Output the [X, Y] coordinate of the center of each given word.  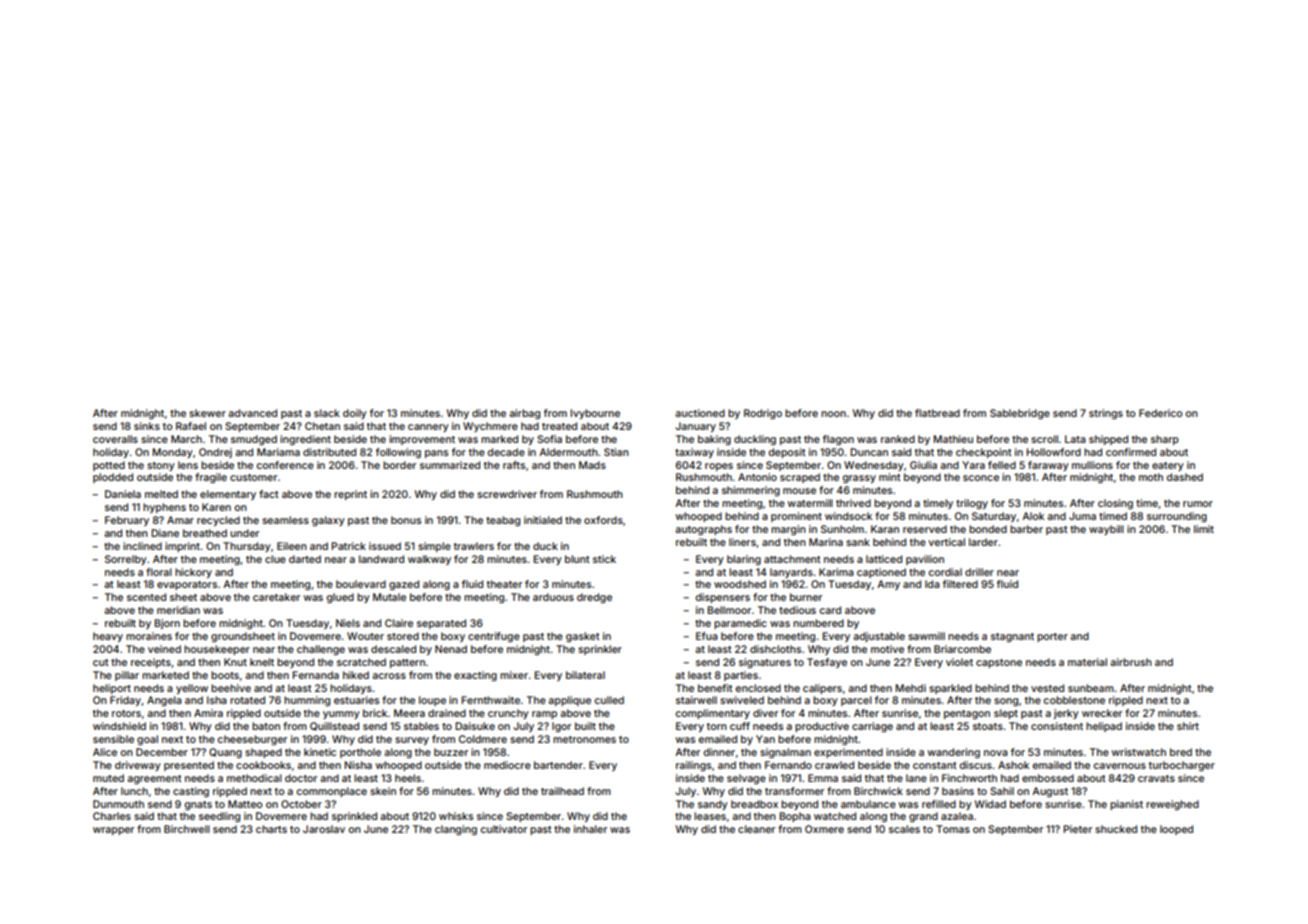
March [186, 439]
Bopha [795, 817]
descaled [393, 649]
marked [499, 439]
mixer [514, 675]
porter [1052, 637]
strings [1106, 414]
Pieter [1078, 829]
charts [271, 829]
